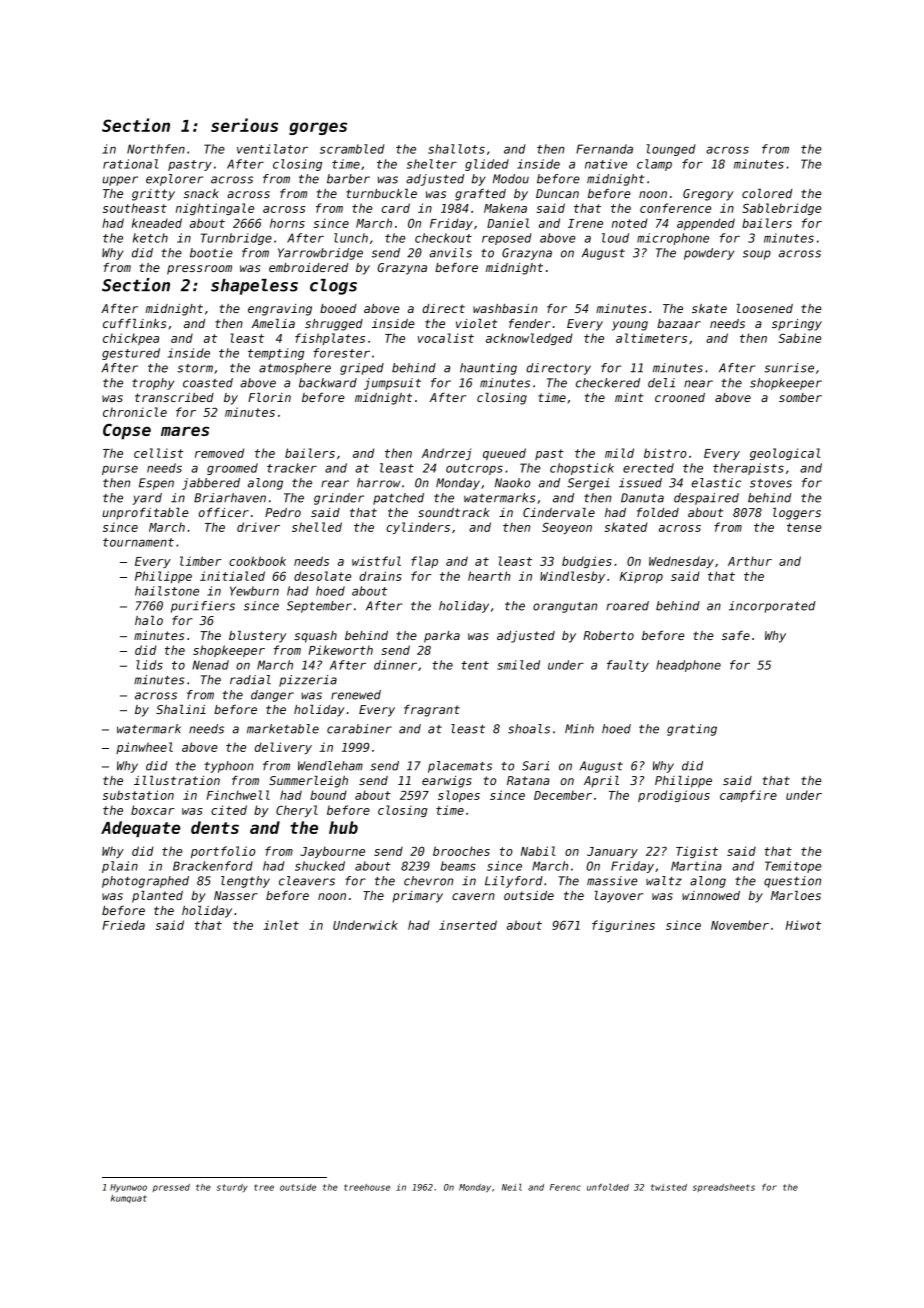 The image size is (924, 1308). What do you see at coordinates (681, 562) in the screenshot?
I see `Wednesday` at bounding box center [681, 562].
